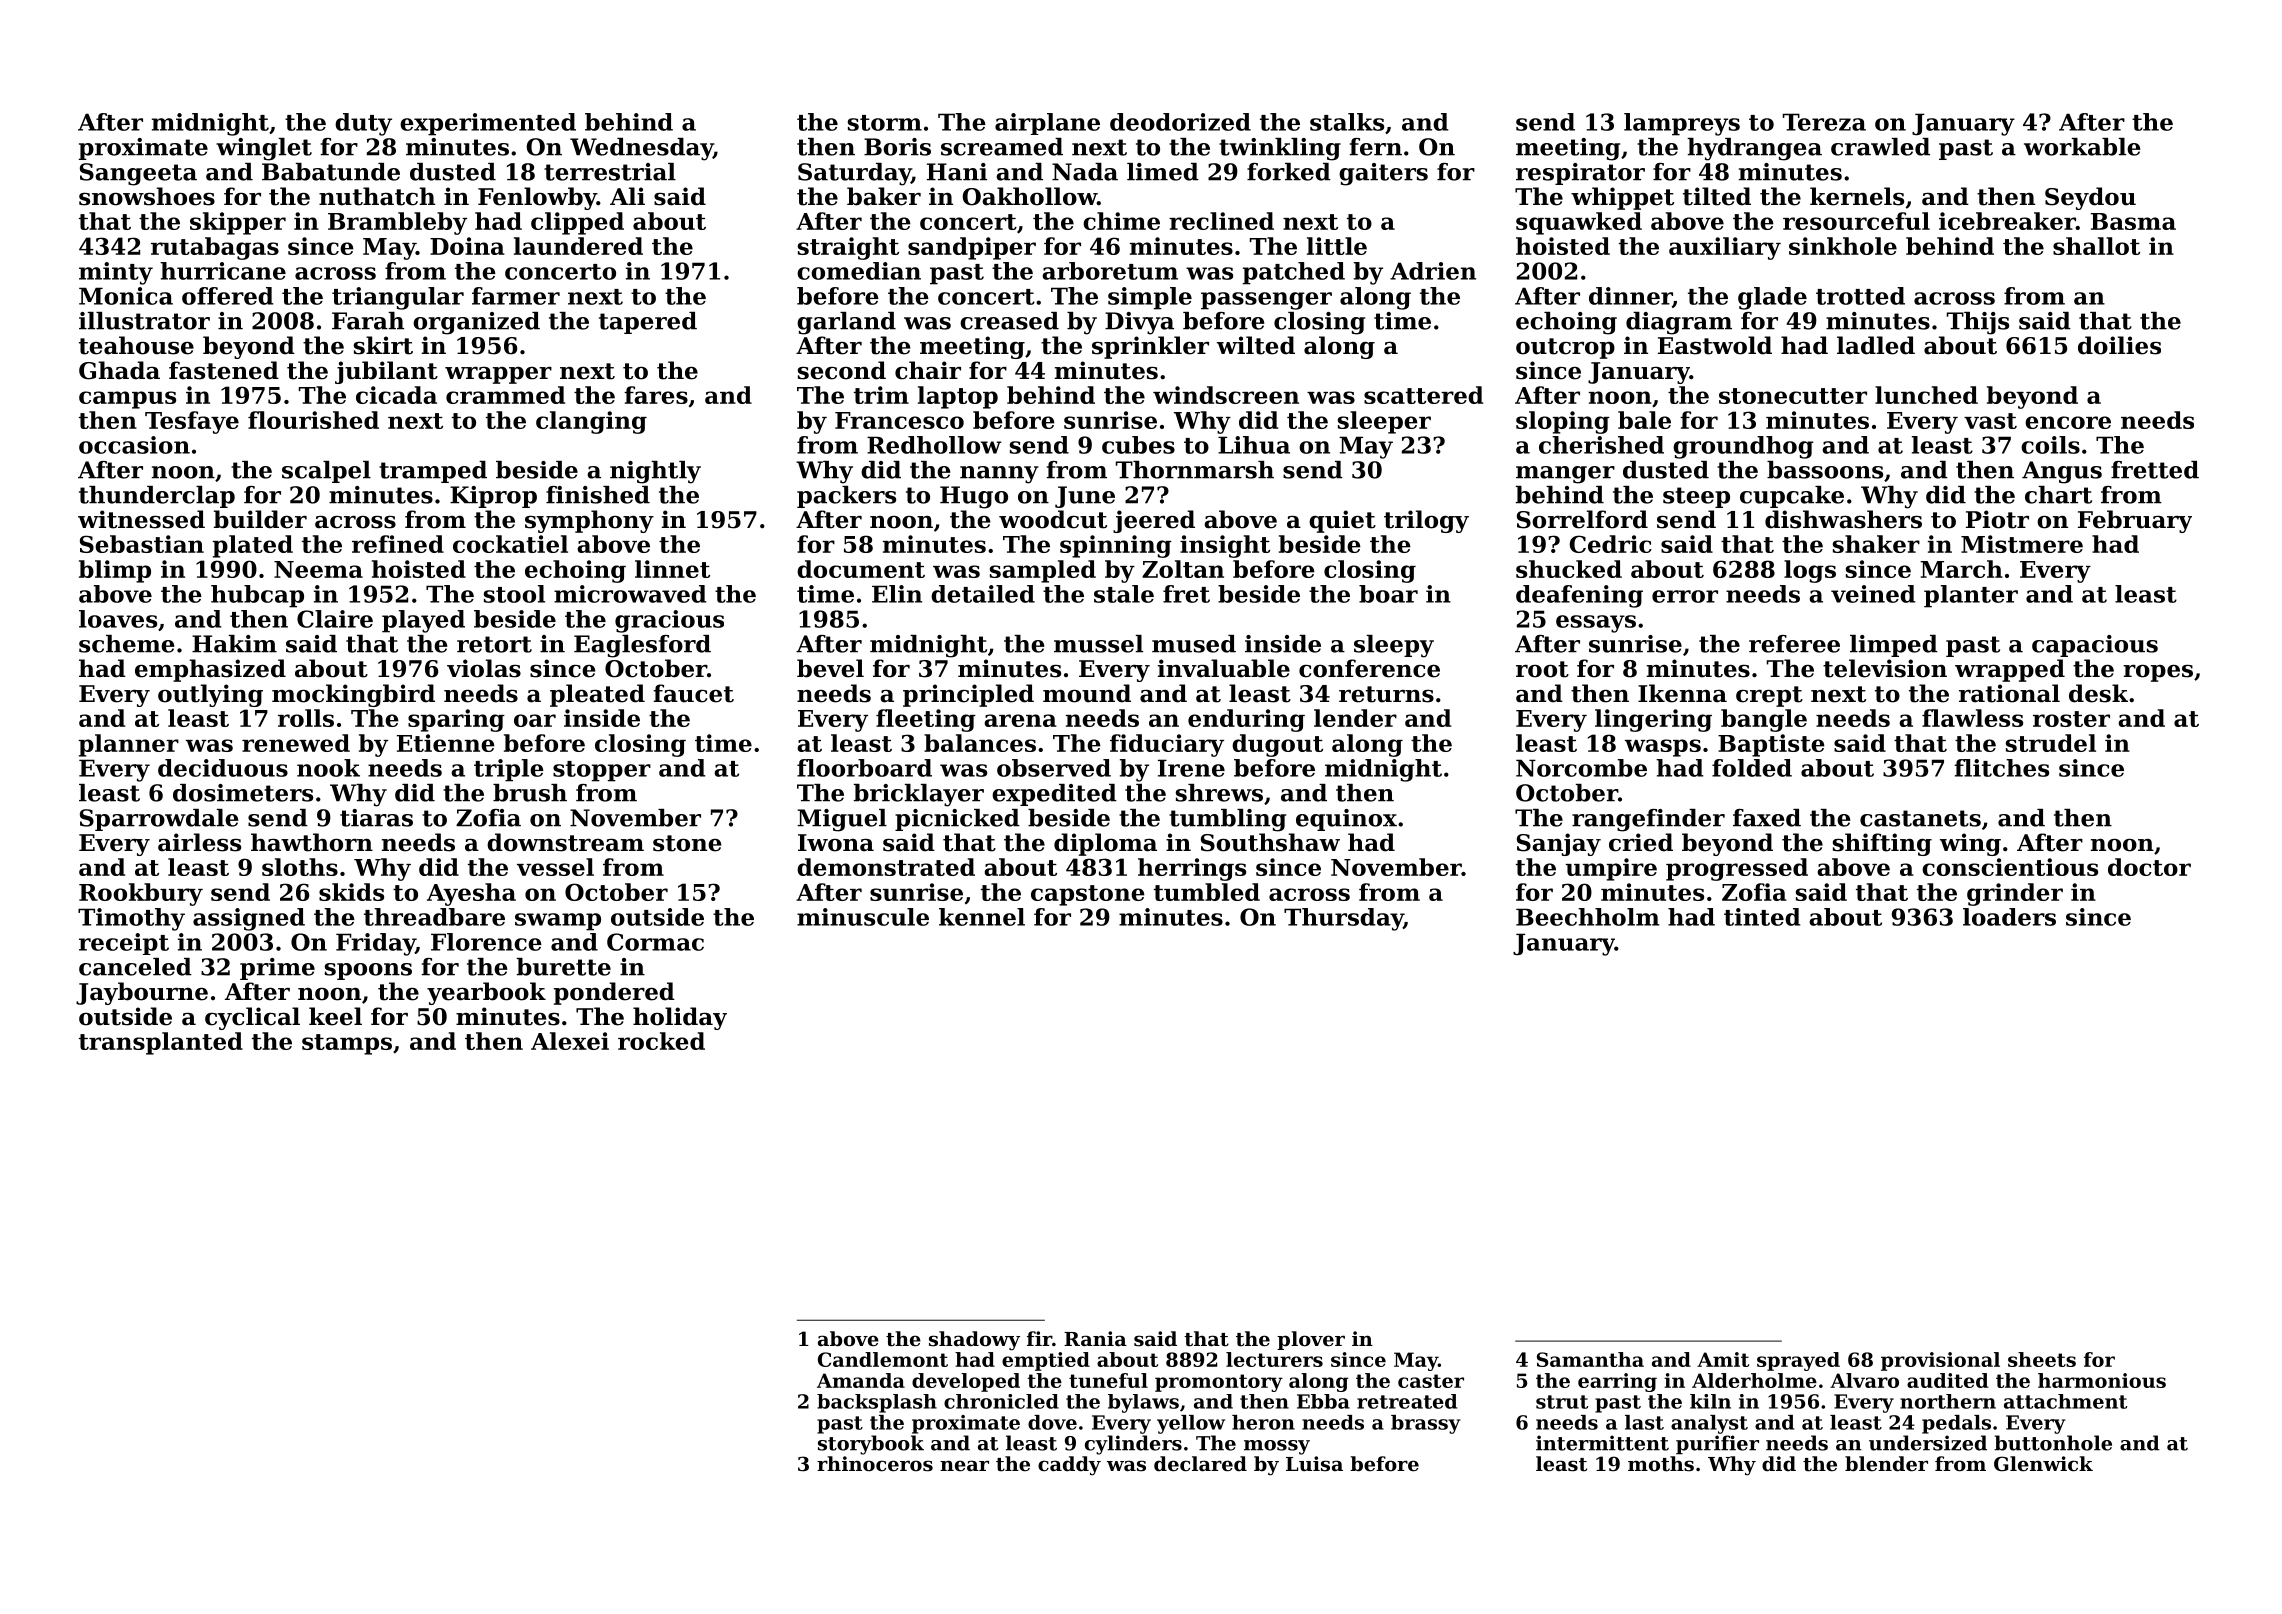 The width and height of the screenshot is (2282, 1614). Describe the element at coordinates (861, 1380) in the screenshot. I see `Amanda` at that location.
